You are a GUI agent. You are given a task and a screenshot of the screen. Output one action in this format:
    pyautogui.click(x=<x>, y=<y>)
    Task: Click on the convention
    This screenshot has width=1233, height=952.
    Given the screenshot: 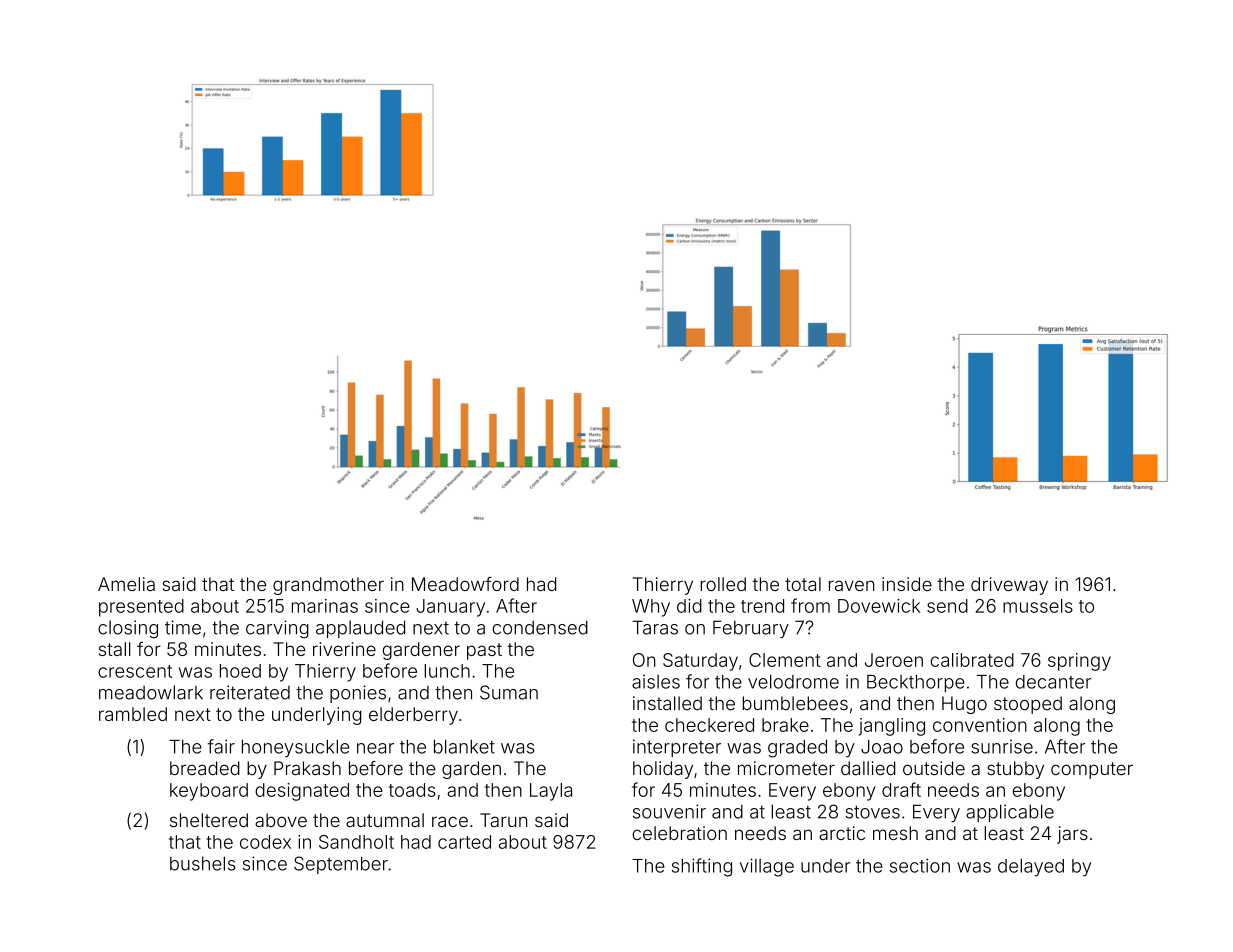 What is the action you would take?
    pyautogui.click(x=980, y=725)
